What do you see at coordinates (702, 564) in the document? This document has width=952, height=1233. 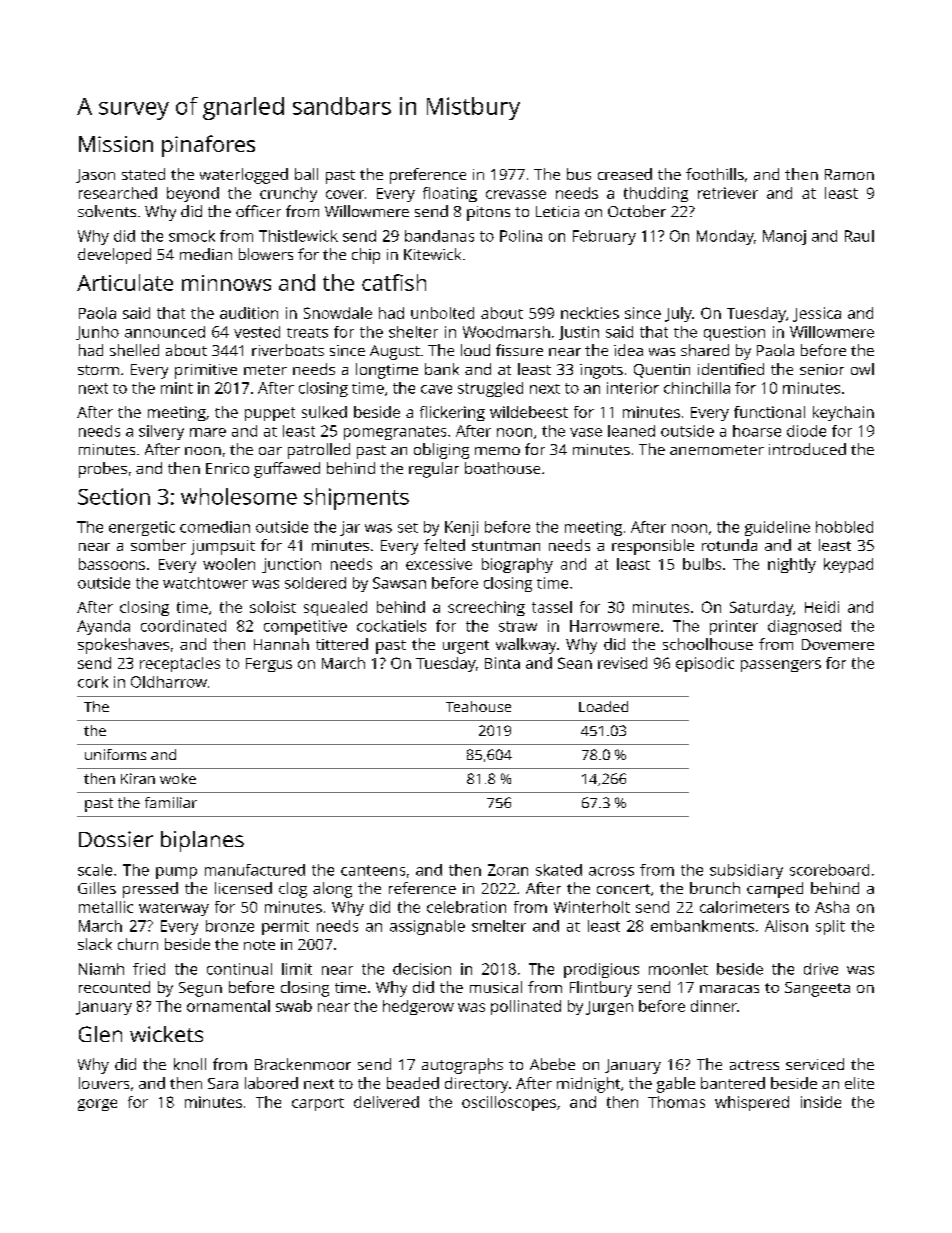 I see `bulbs` at bounding box center [702, 564].
